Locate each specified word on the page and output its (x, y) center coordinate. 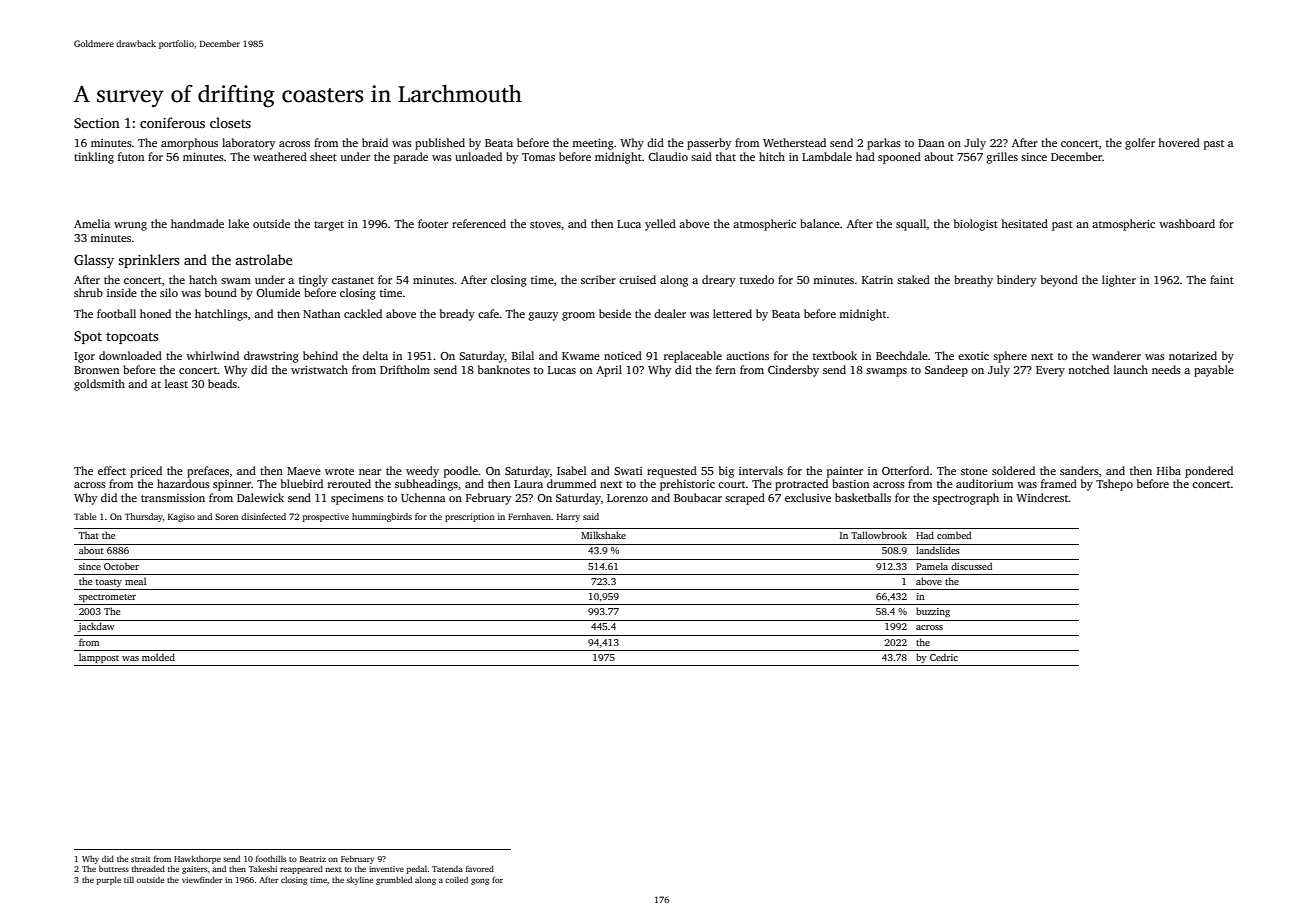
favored (480, 868)
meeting (593, 144)
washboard (1187, 223)
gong (480, 881)
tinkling (94, 158)
